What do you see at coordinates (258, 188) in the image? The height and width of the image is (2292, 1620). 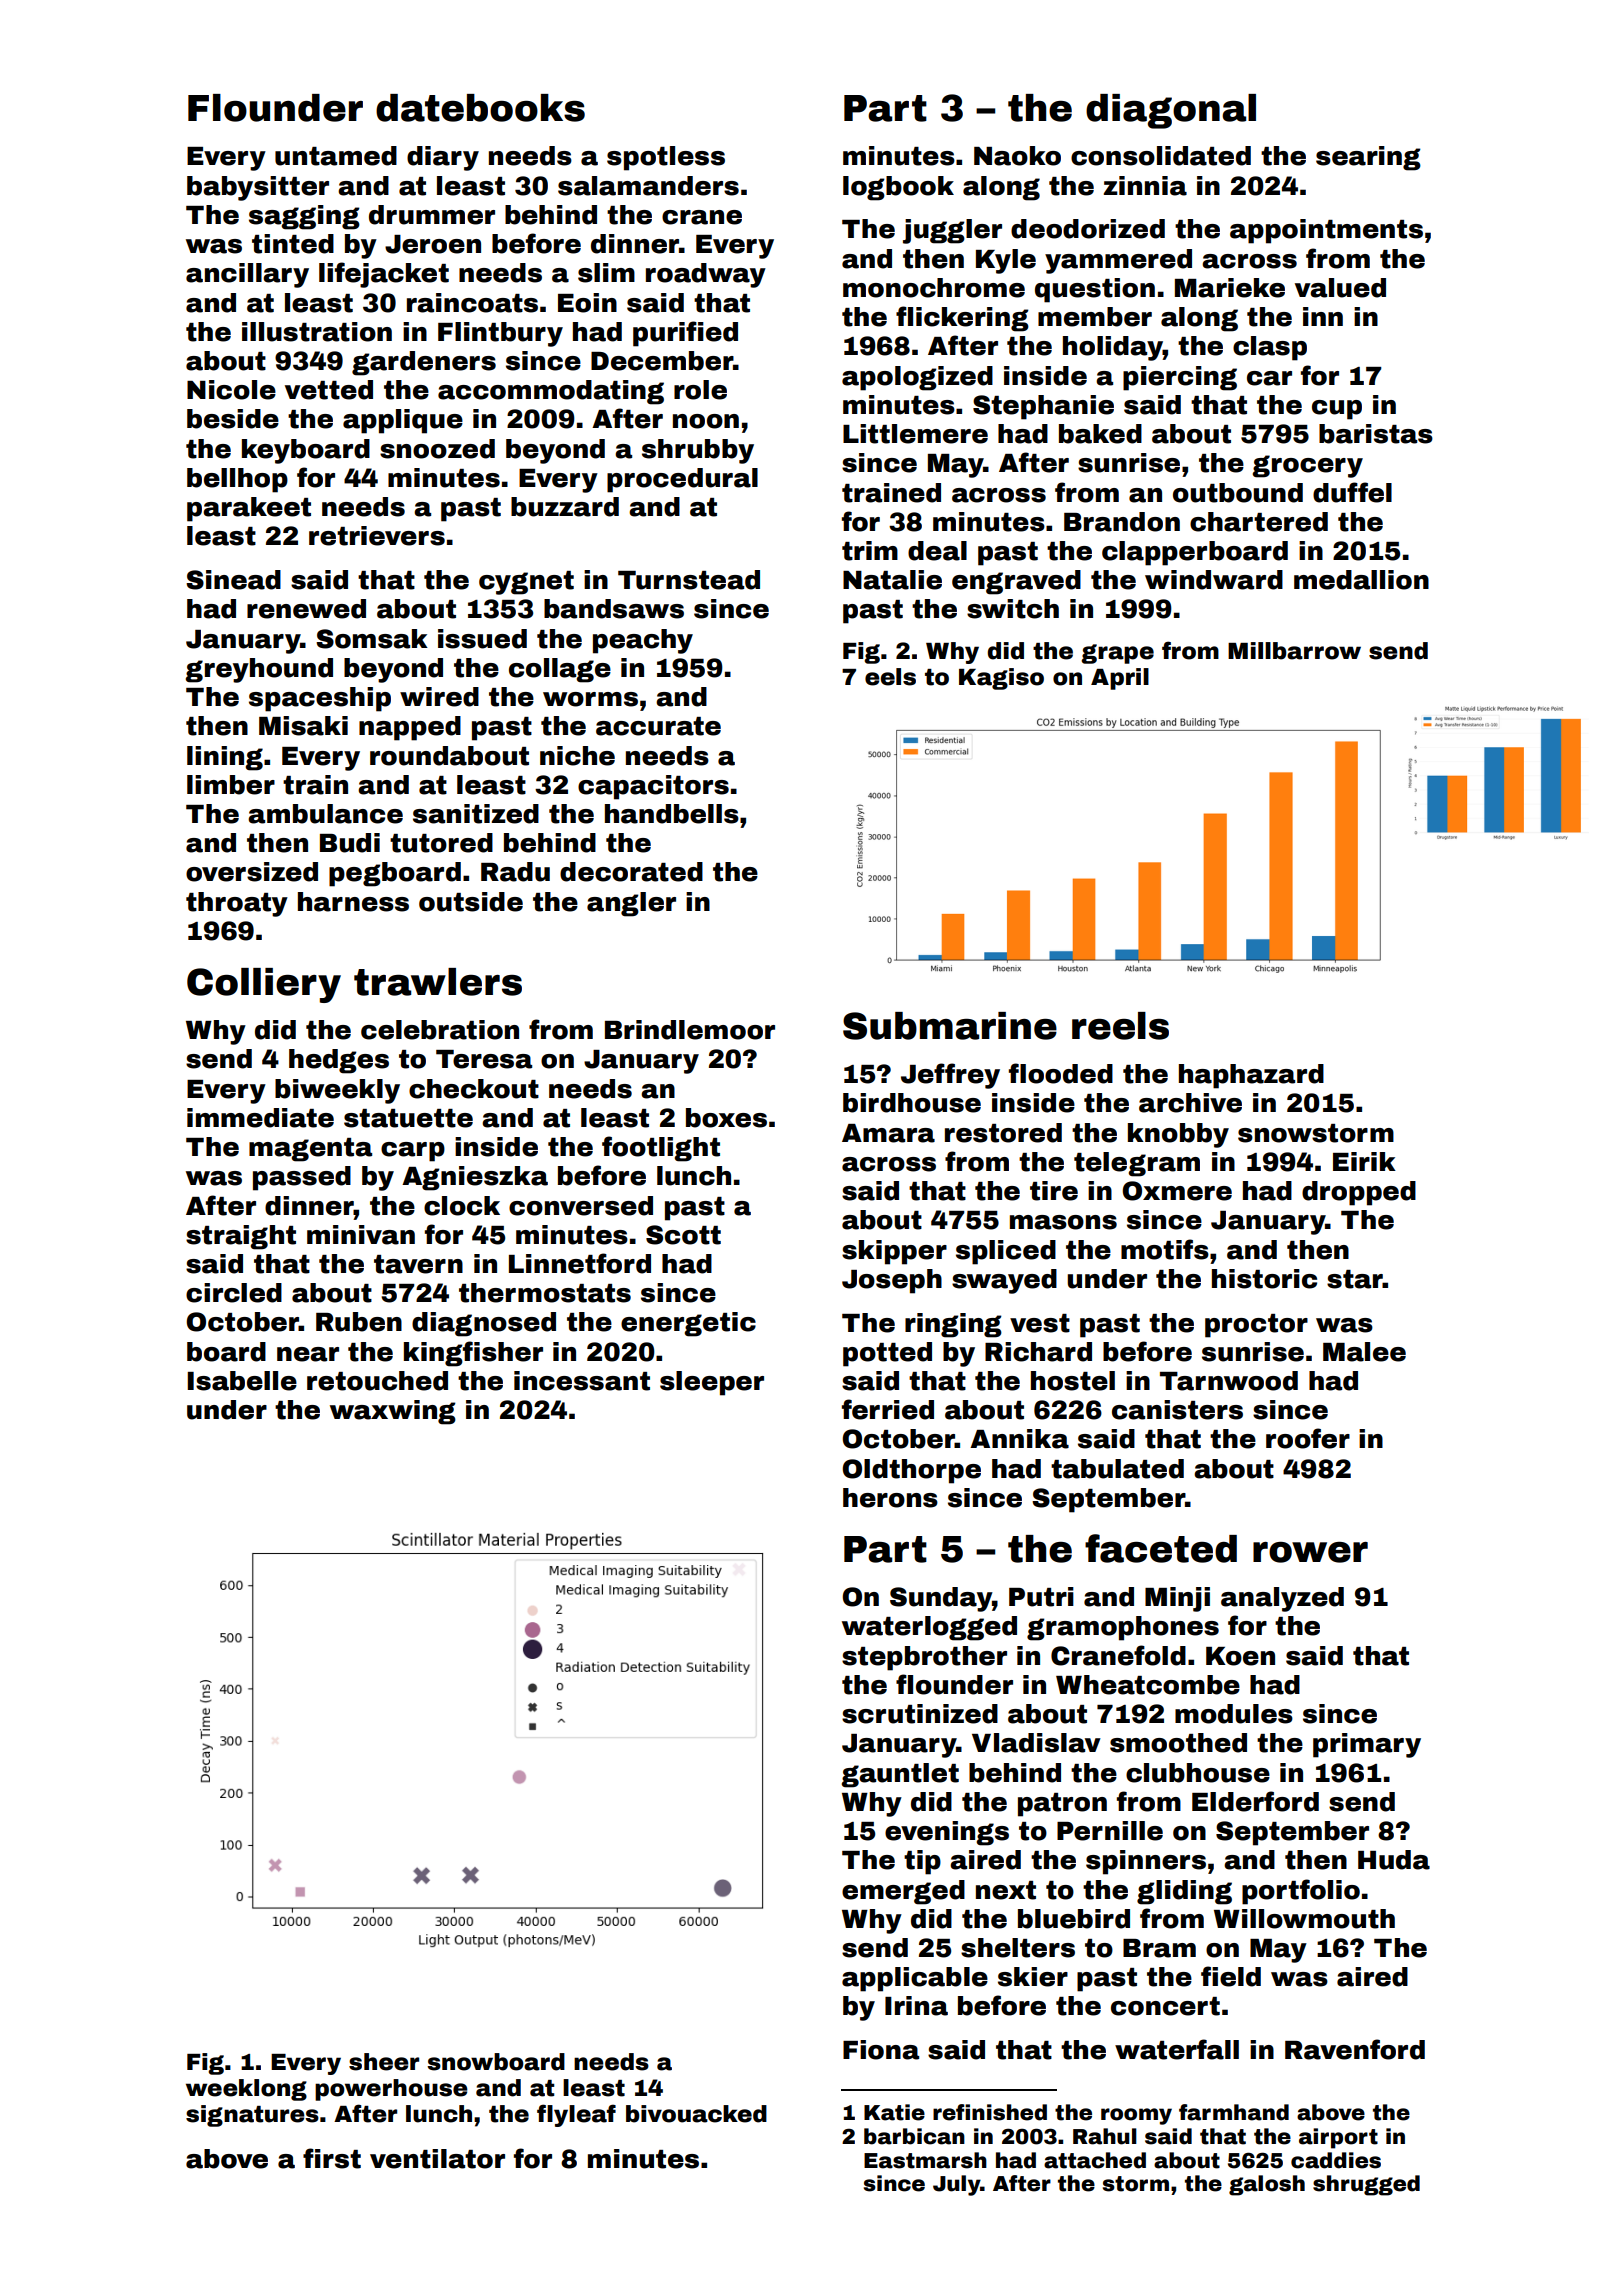 I see `babysitter` at bounding box center [258, 188].
